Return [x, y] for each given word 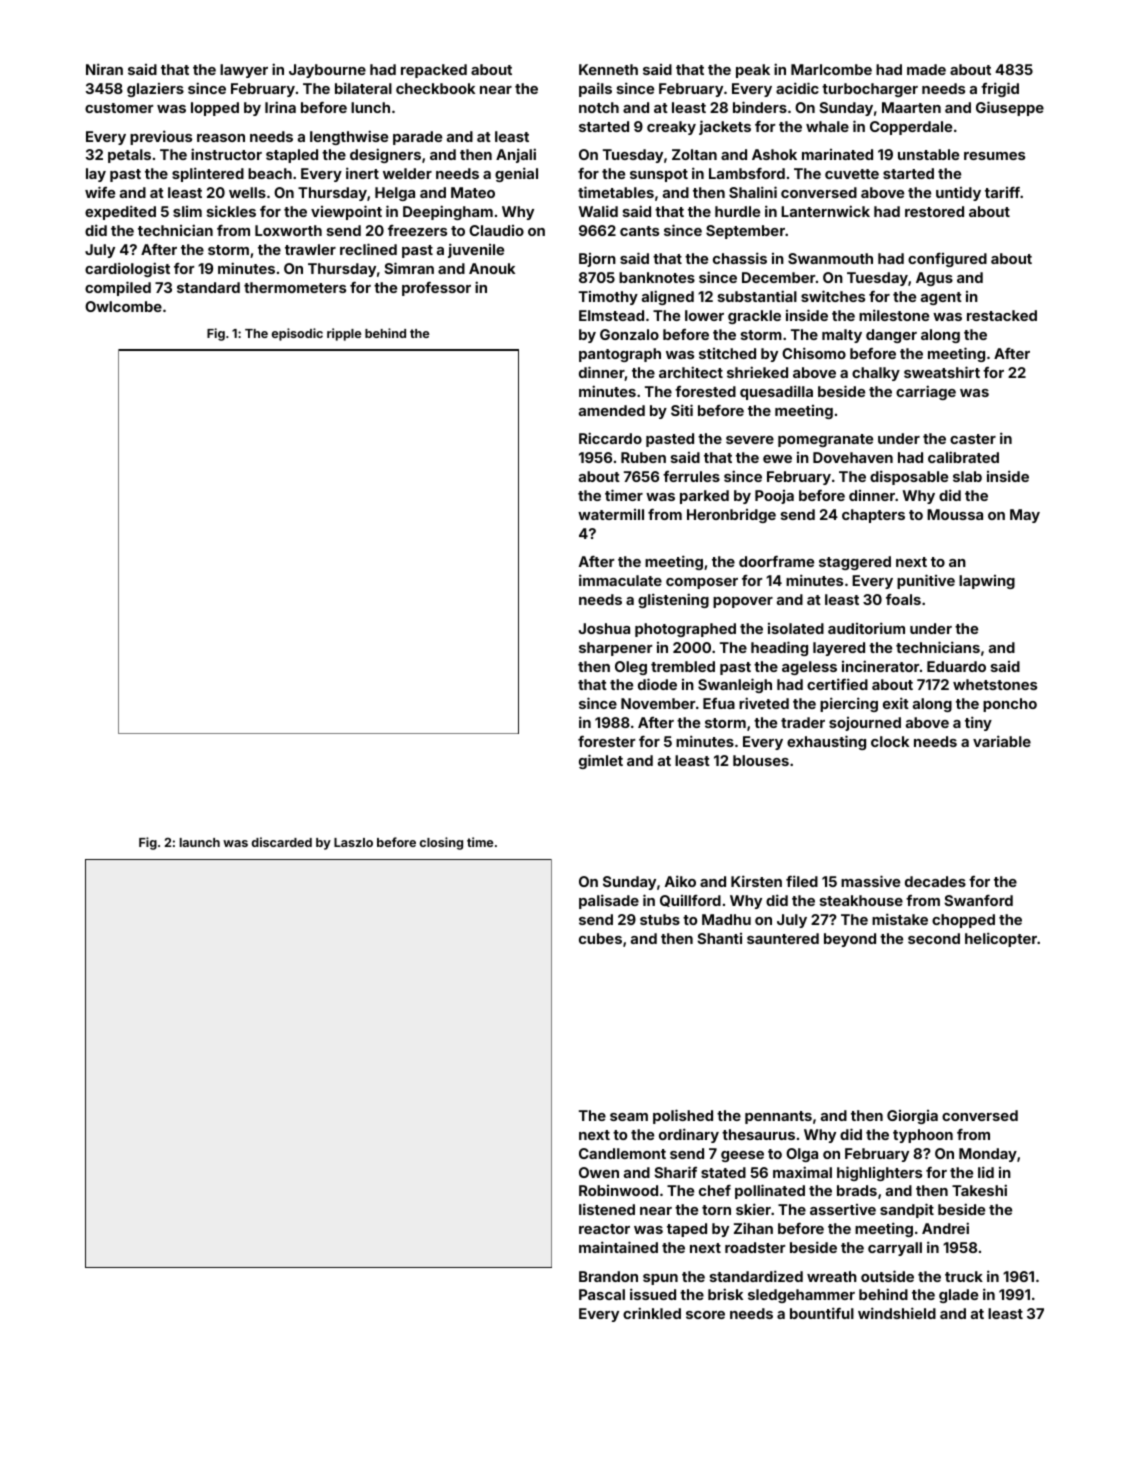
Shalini [753, 192]
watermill [611, 514]
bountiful [822, 1313]
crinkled [652, 1313]
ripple [344, 334]
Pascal [602, 1294]
